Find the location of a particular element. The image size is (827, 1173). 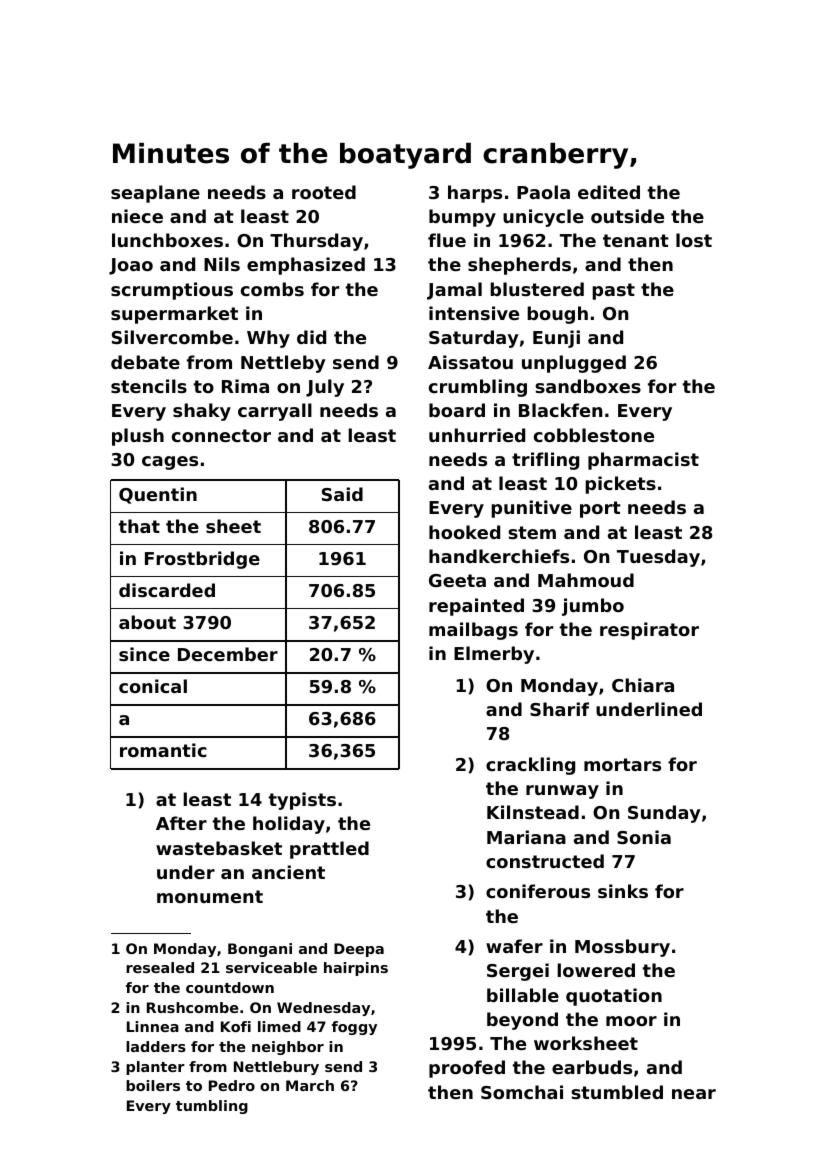

Linnea is located at coordinates (153, 1026).
